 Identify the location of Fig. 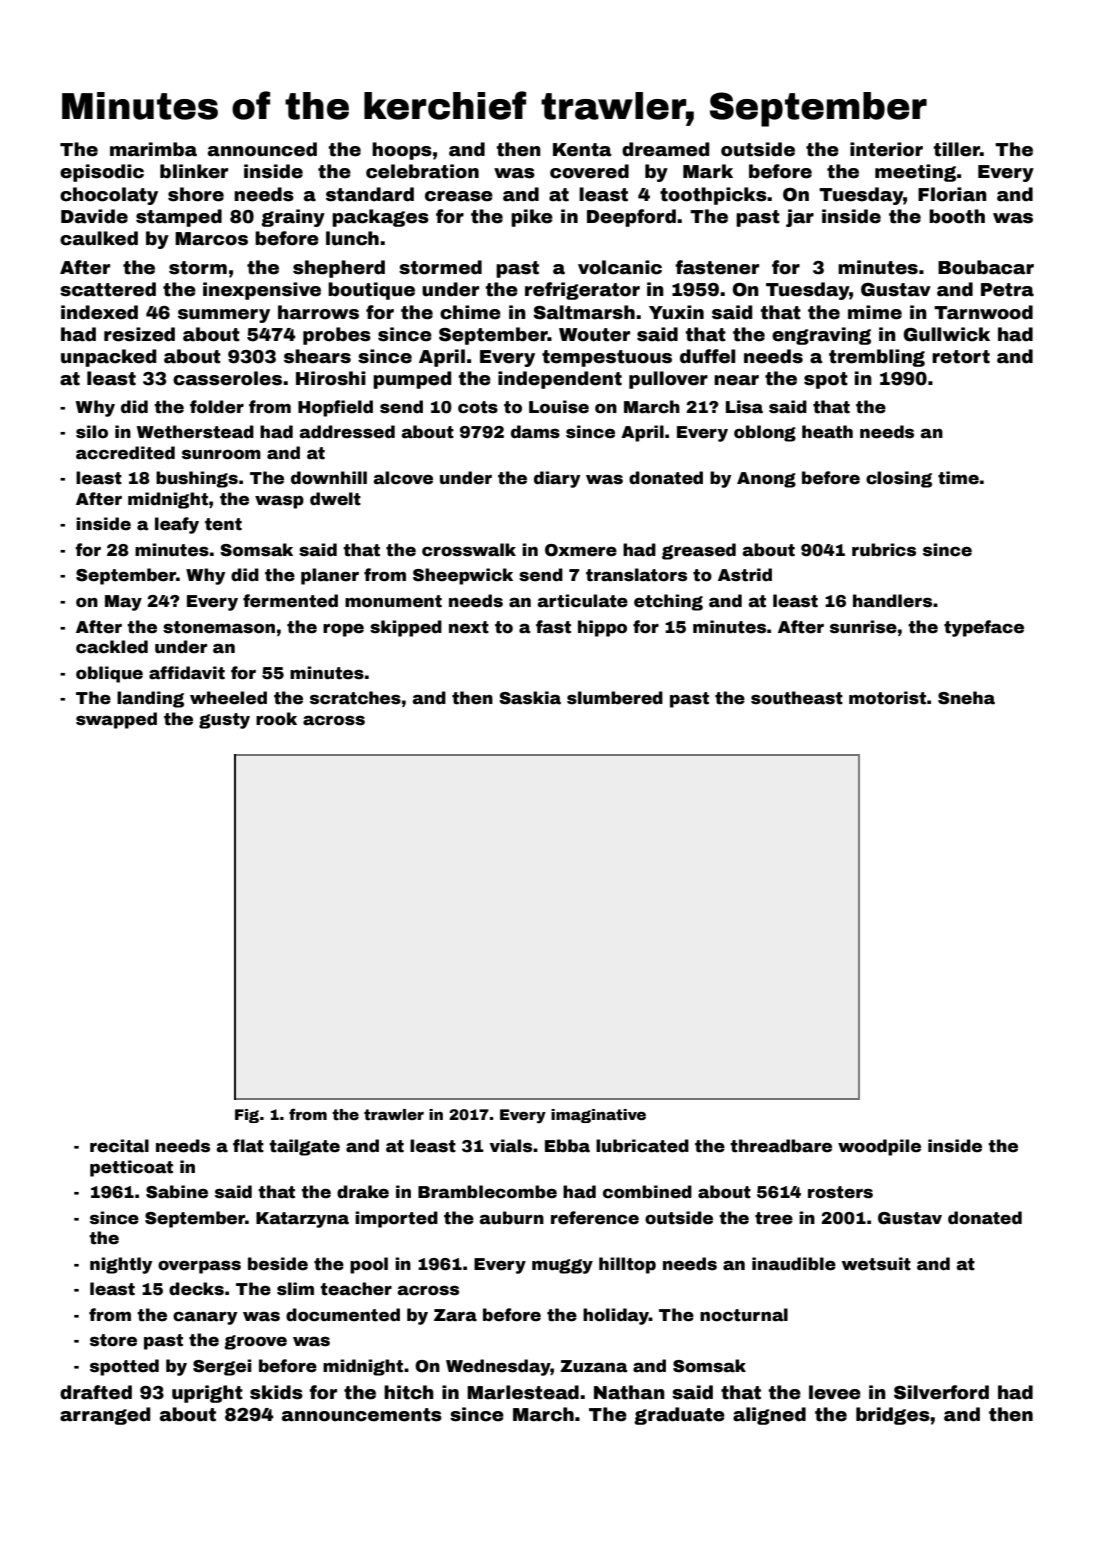
(247, 1116).
